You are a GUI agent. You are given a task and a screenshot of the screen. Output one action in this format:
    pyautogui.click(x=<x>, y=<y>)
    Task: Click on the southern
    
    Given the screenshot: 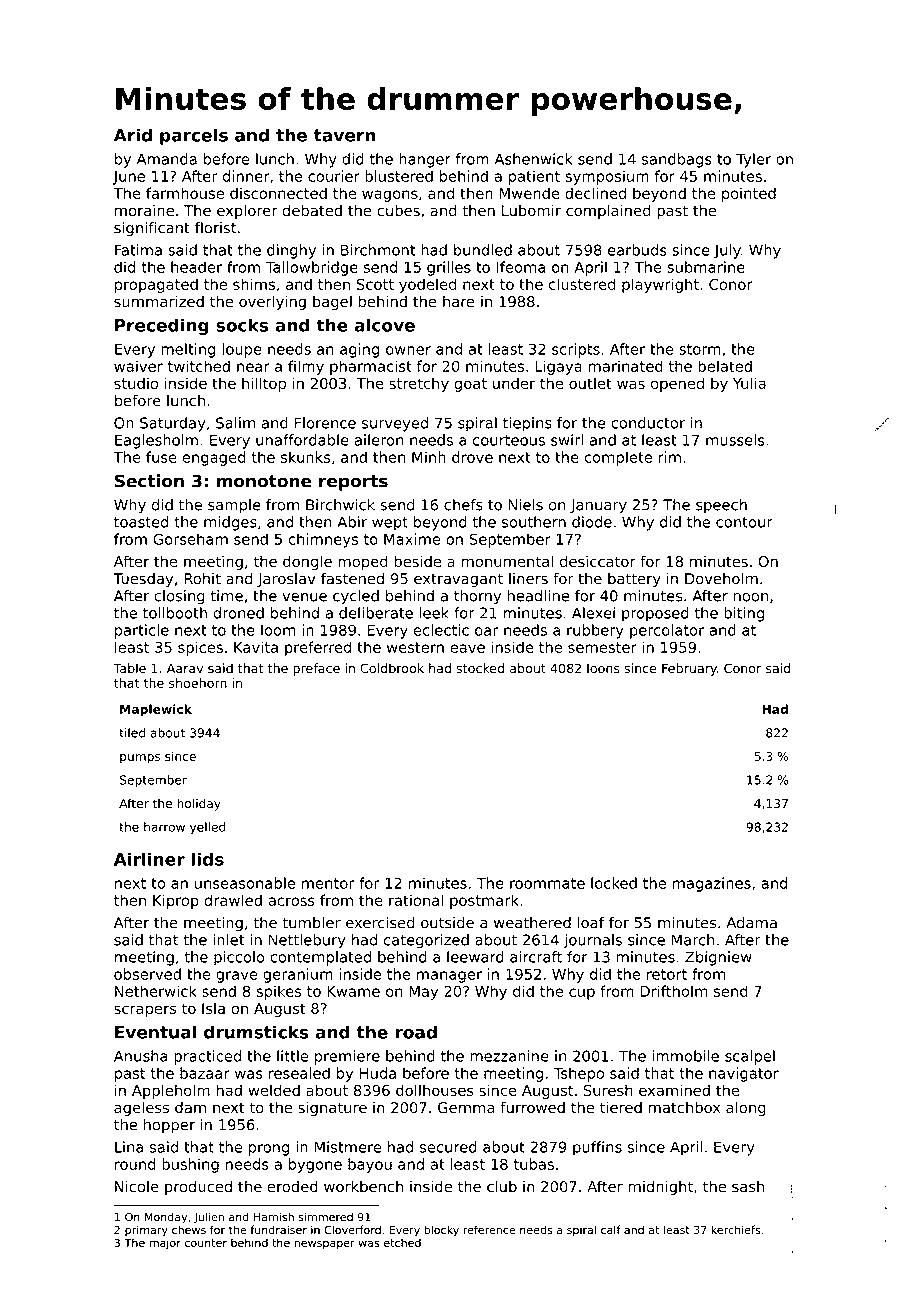 What is the action you would take?
    pyautogui.click(x=534, y=522)
